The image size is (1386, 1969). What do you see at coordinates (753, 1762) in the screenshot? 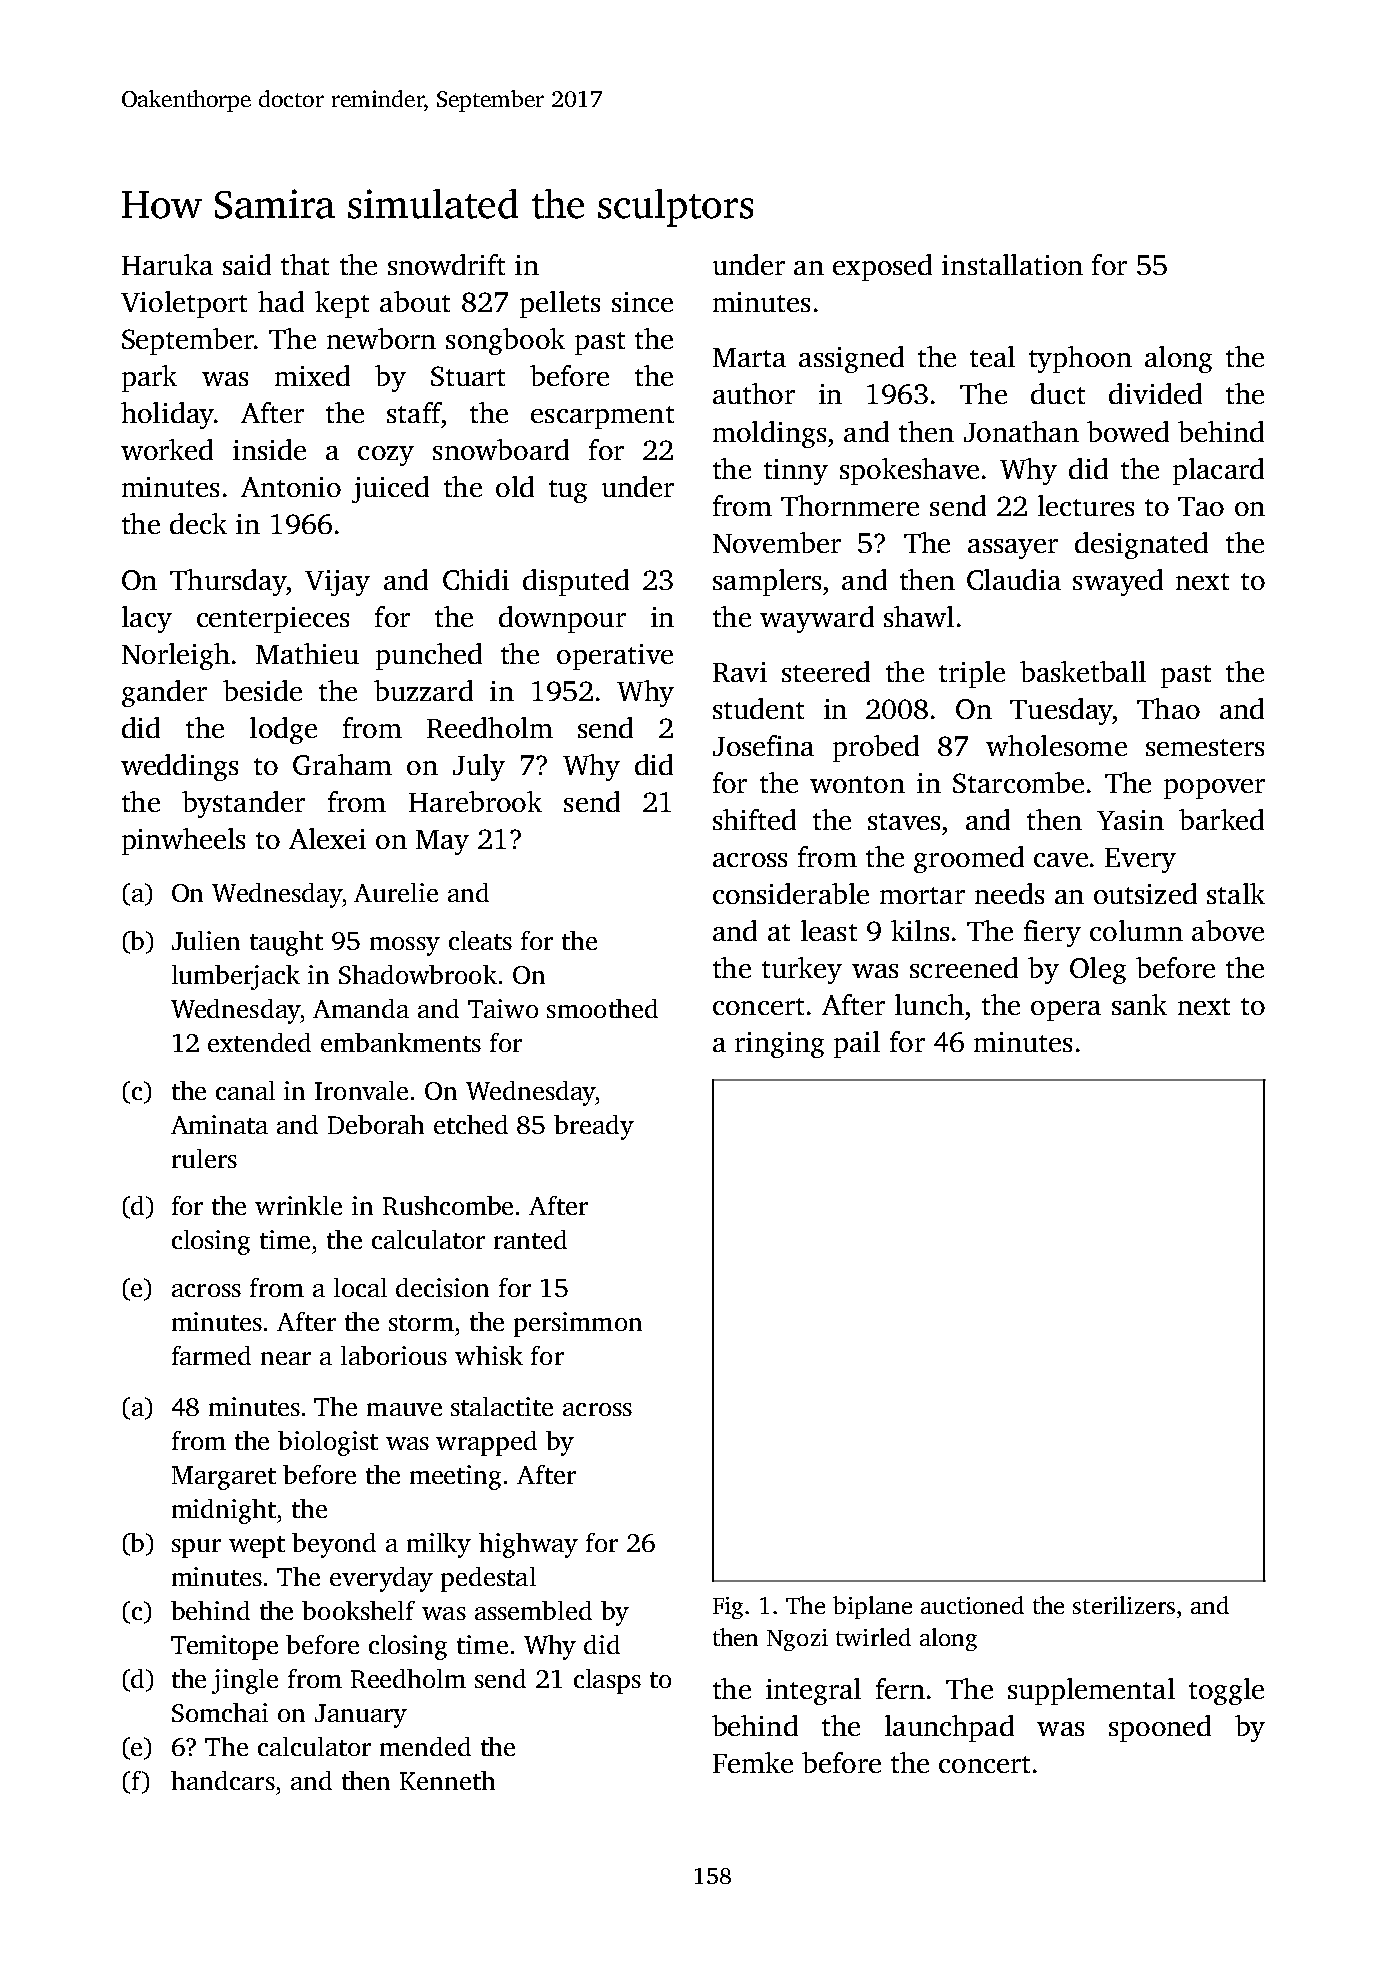
I see `Femke` at bounding box center [753, 1762].
